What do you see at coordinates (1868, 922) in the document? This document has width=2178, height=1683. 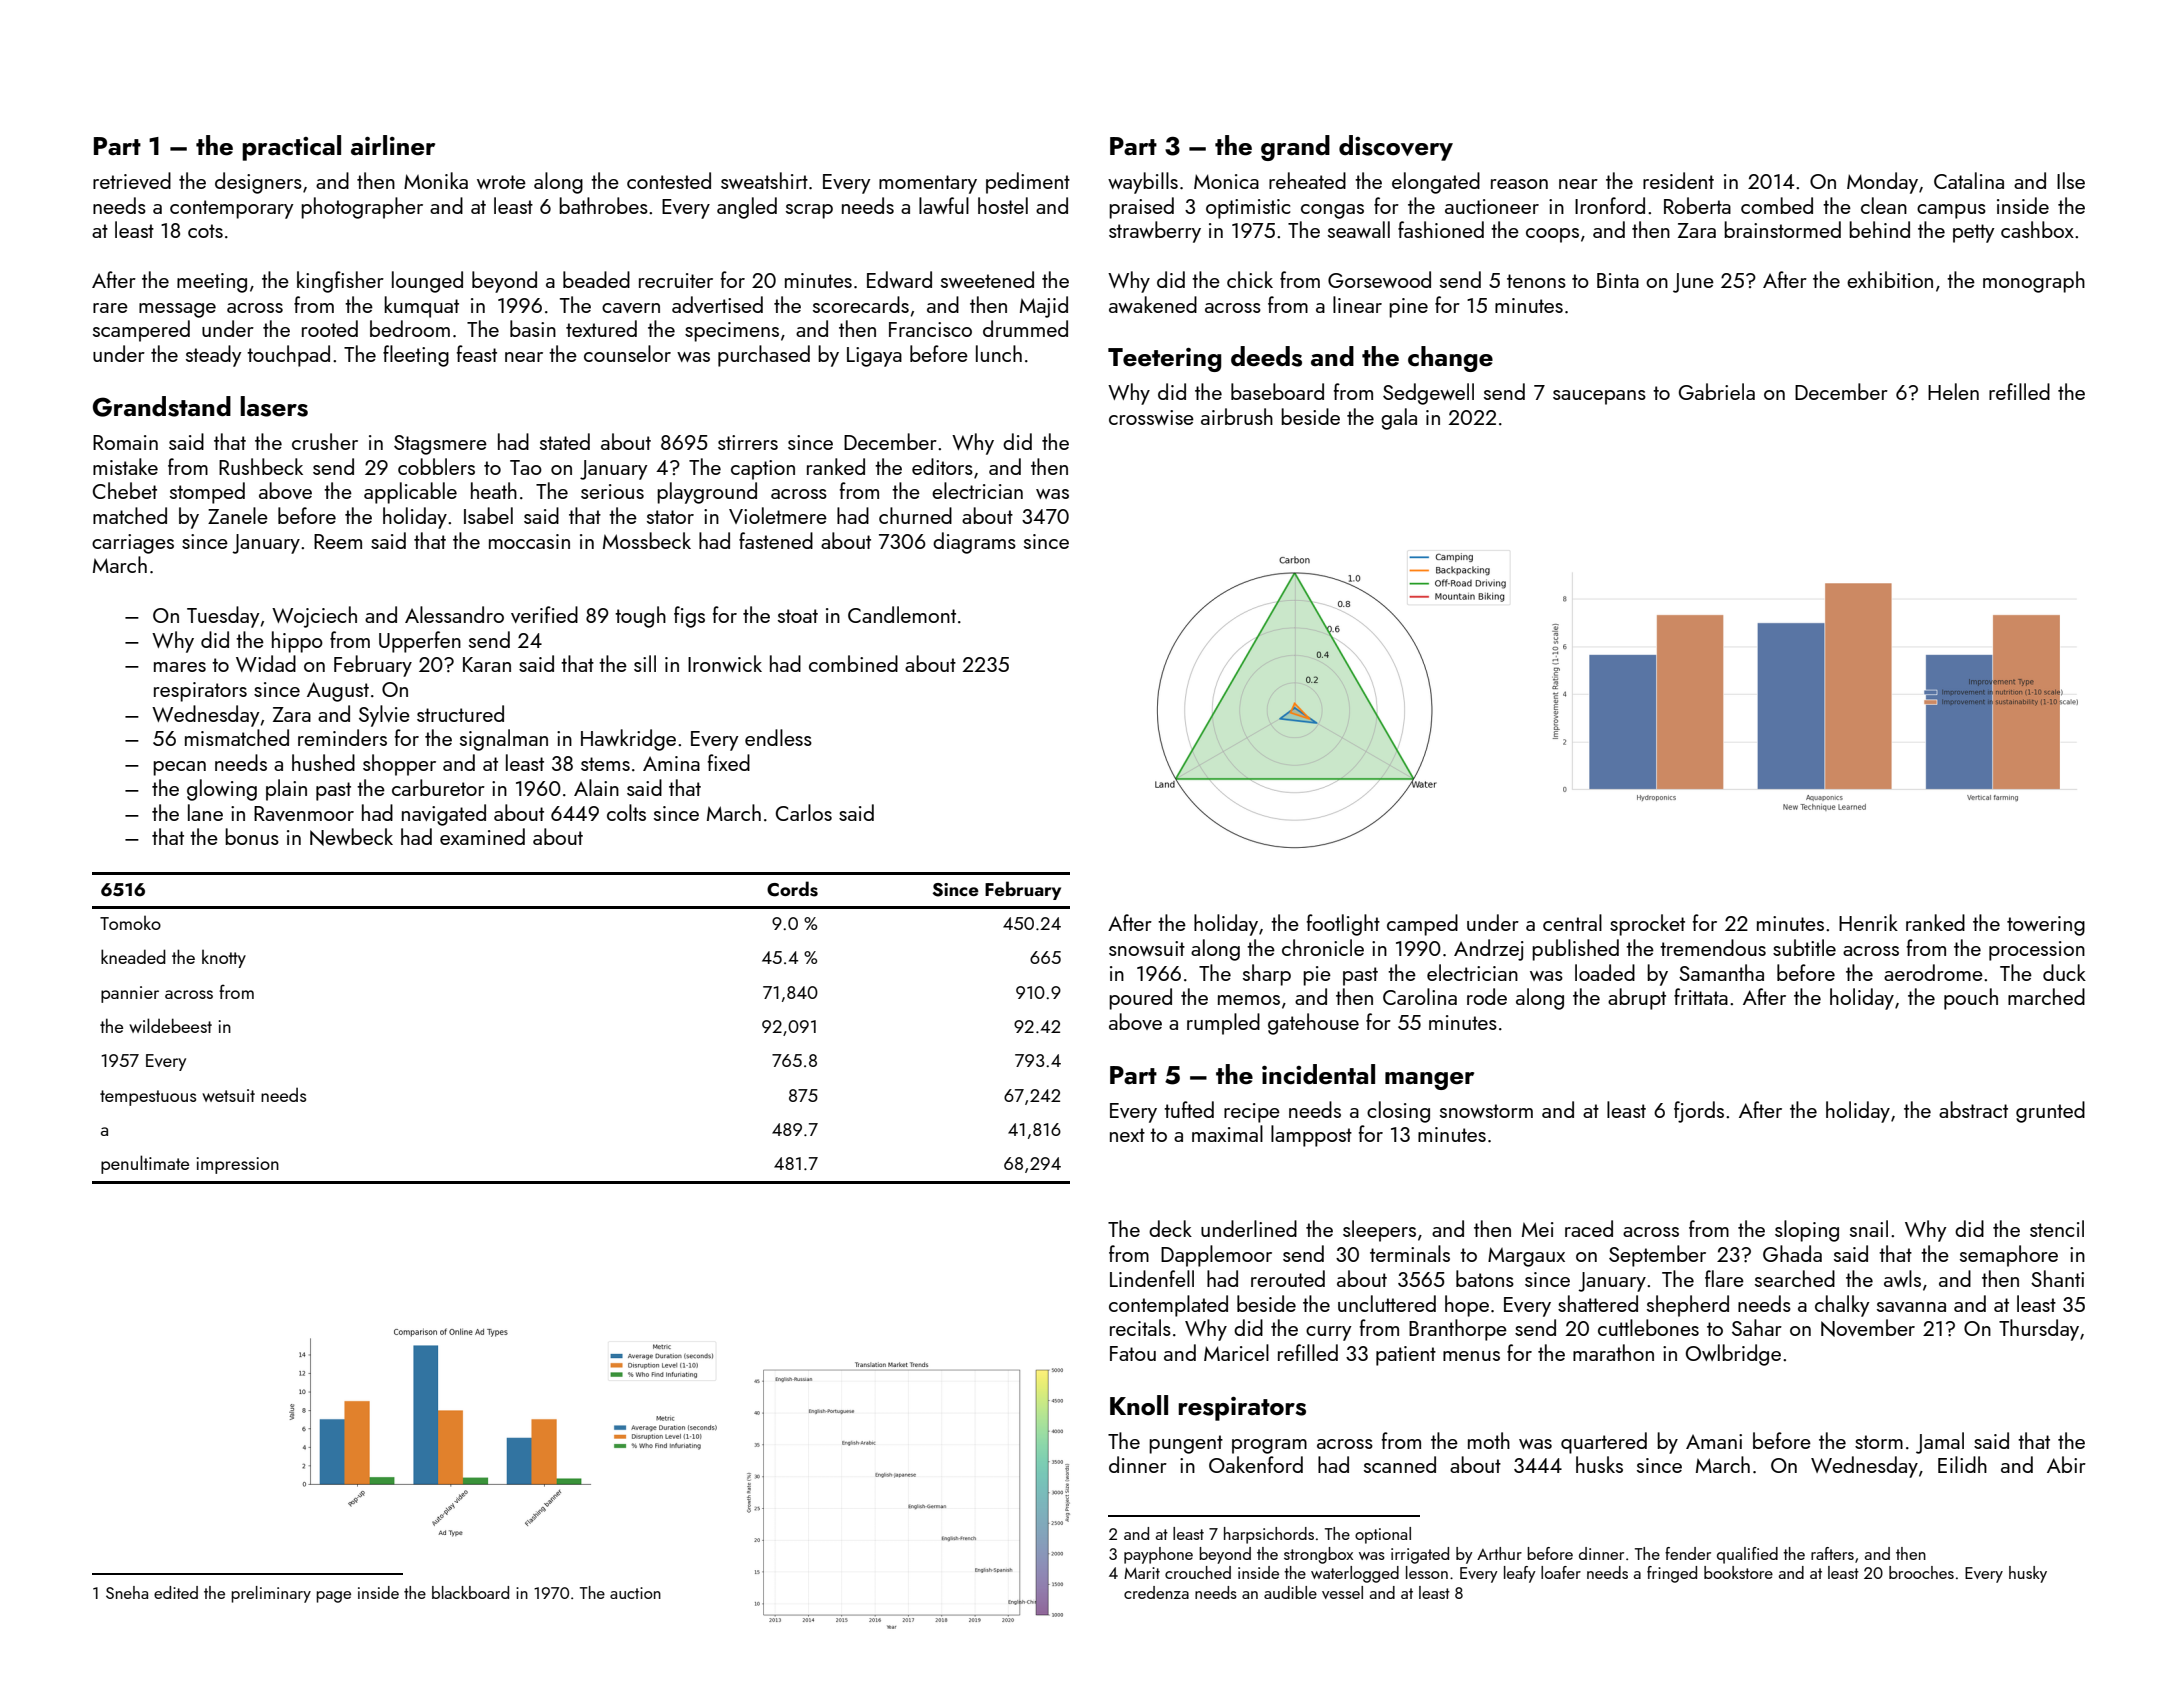 I see `Henrik` at bounding box center [1868, 922].
